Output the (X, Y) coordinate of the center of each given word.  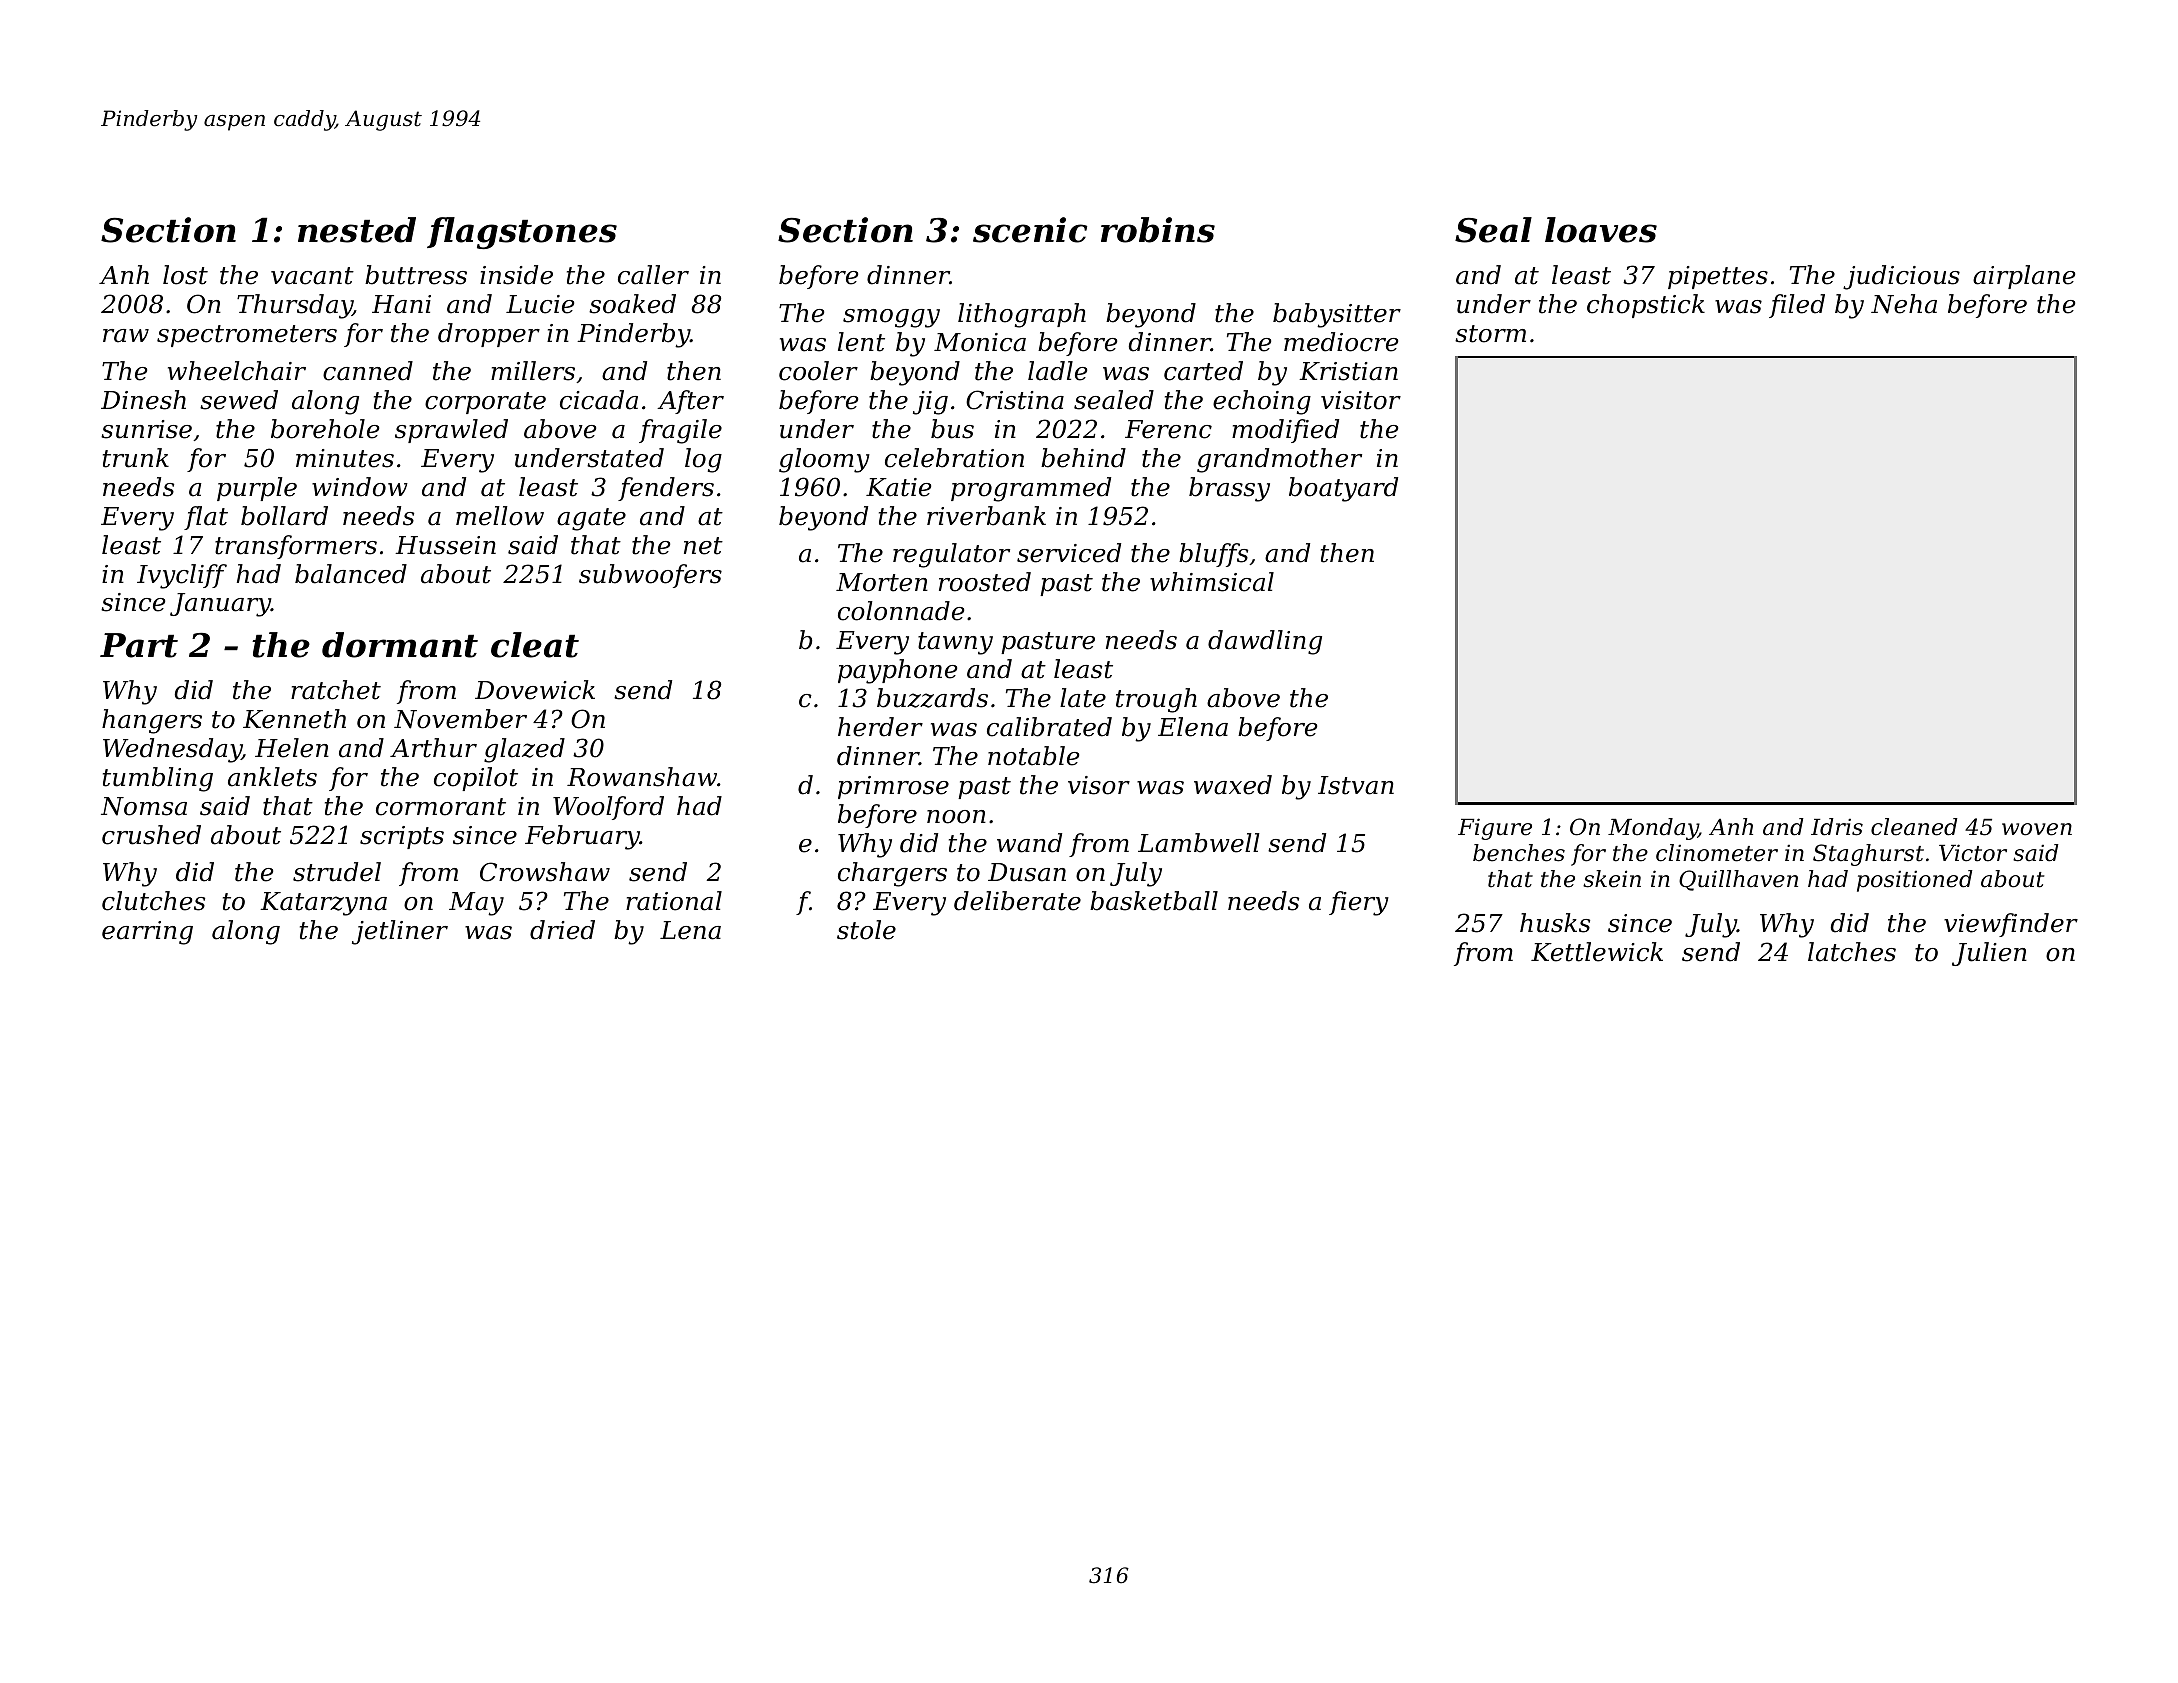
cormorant (441, 807)
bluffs (1213, 555)
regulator (951, 555)
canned (368, 371)
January (220, 605)
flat (206, 518)
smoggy (891, 318)
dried (562, 930)
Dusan (1027, 872)
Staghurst (1868, 855)
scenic (1030, 230)
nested (357, 230)
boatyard (1343, 489)
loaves (1601, 230)
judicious (1901, 277)
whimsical (1212, 582)
